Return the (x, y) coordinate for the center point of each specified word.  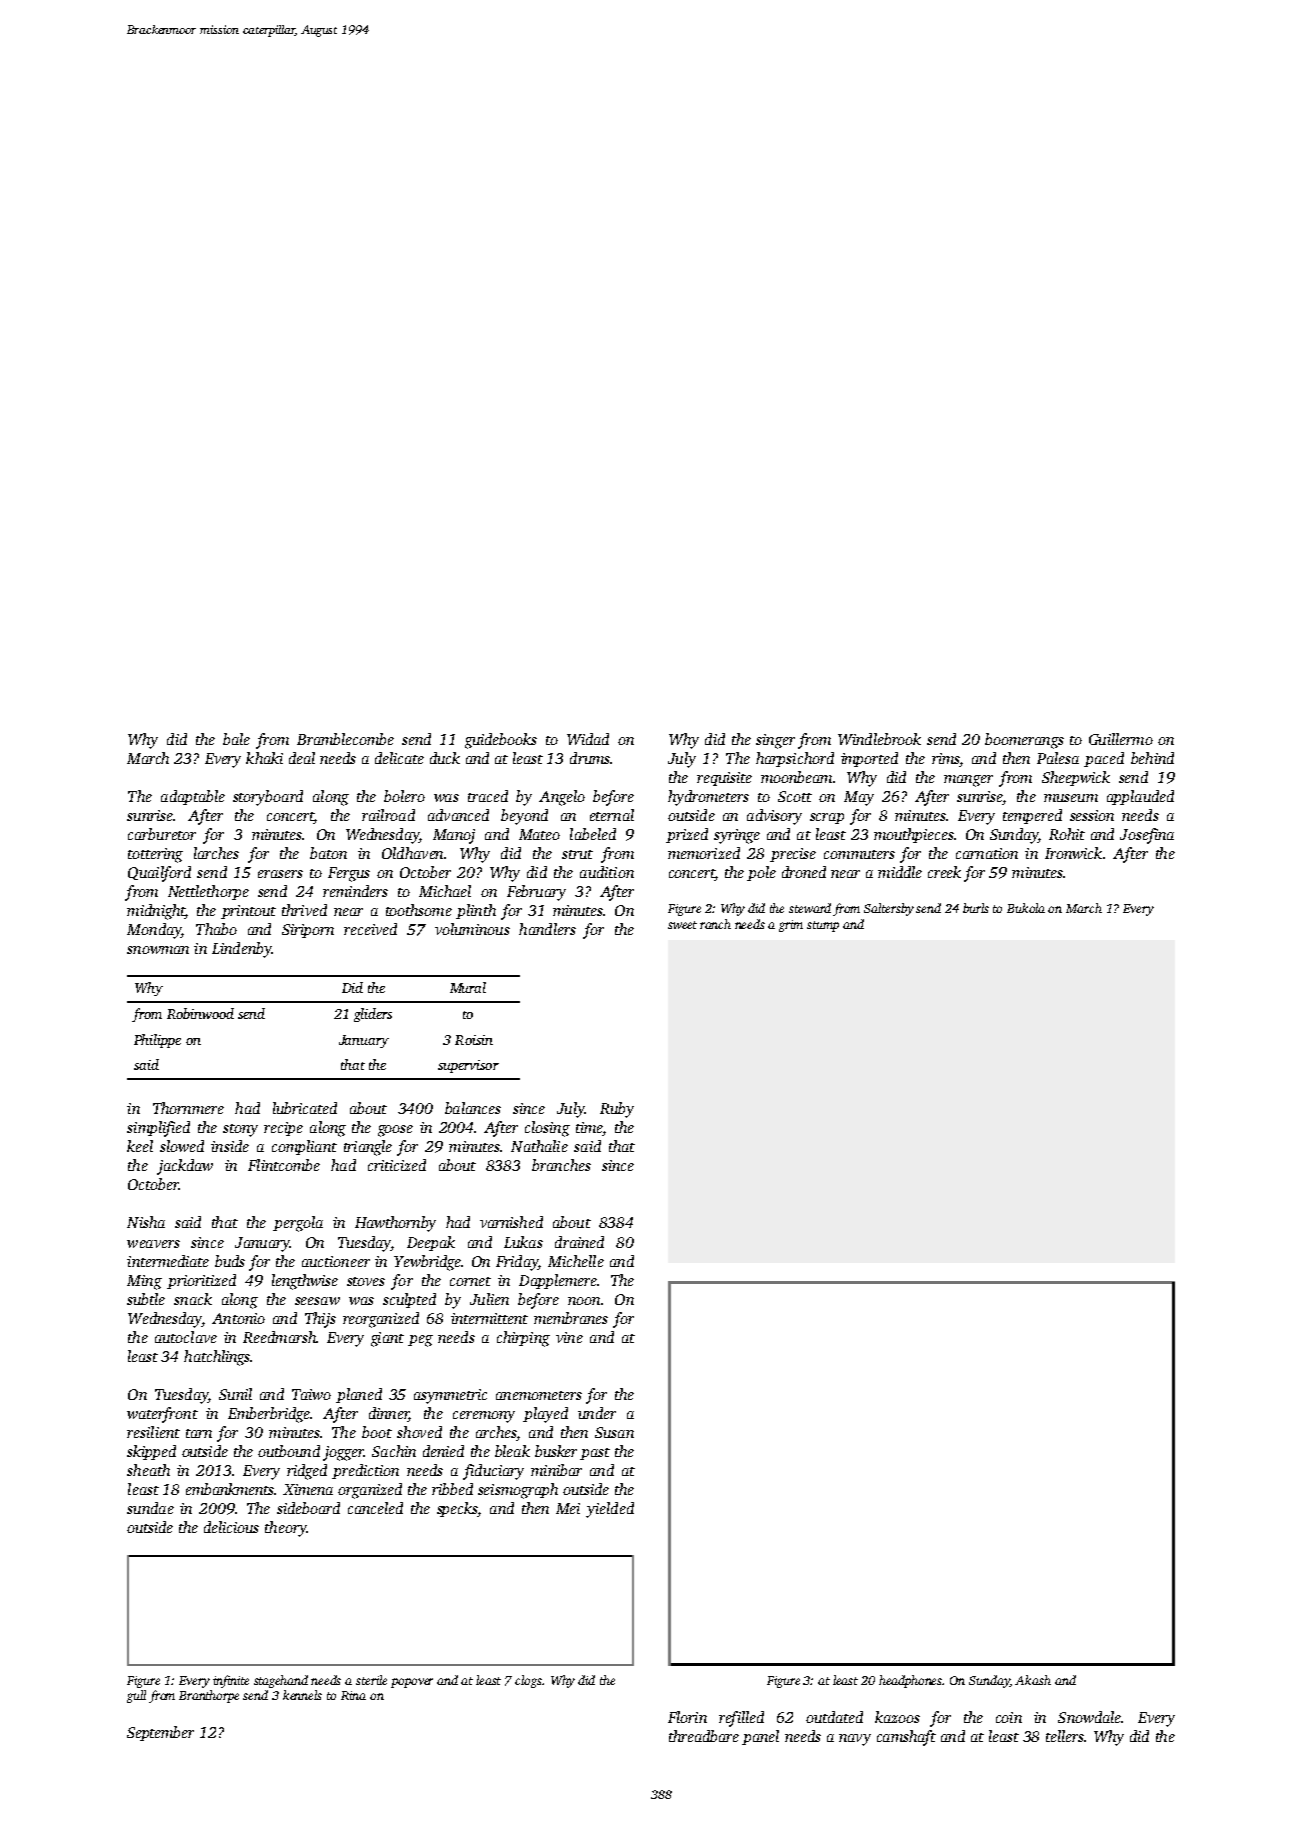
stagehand (281, 1681)
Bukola (1026, 908)
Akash (1033, 1680)
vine (569, 1337)
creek (944, 872)
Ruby (617, 1110)
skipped (151, 1452)
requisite (724, 779)
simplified (158, 1129)
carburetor (162, 834)
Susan (614, 1432)
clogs (528, 1681)
